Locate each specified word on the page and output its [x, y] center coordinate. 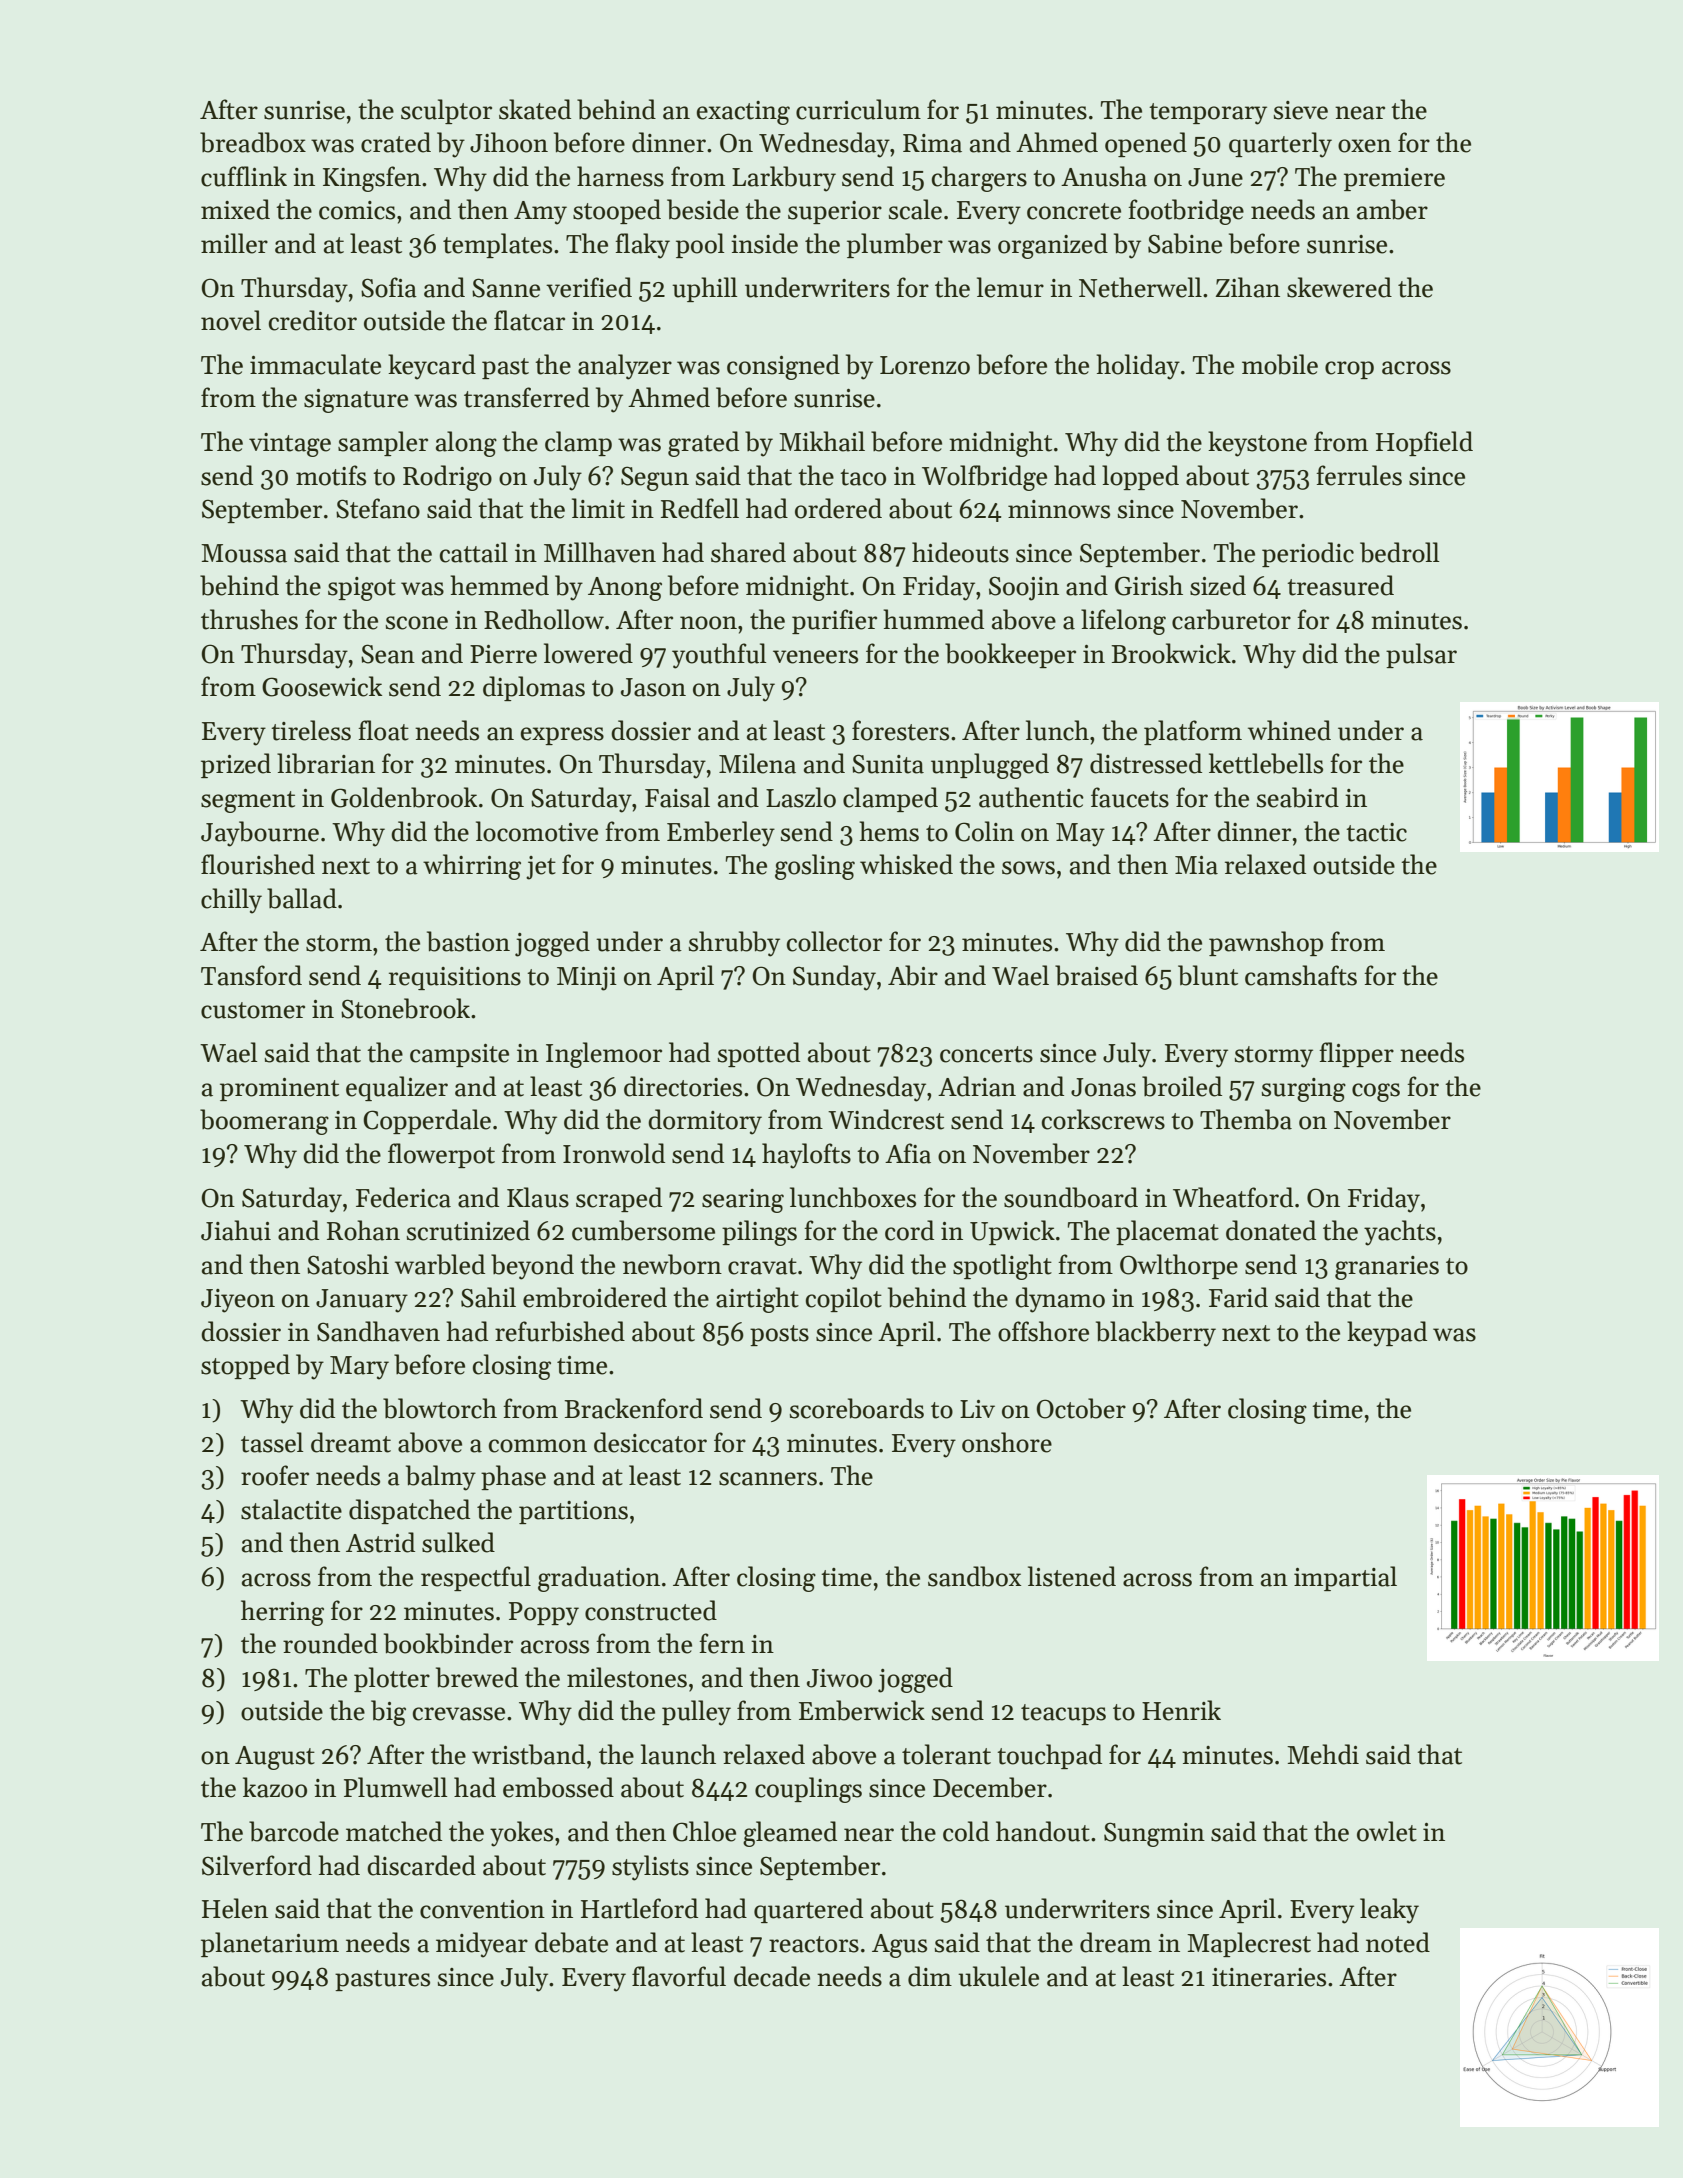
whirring [472, 867]
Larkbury [784, 179]
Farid [1238, 1297]
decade [772, 1976]
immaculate [315, 364]
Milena [757, 763]
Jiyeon [238, 1301]
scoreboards [857, 1408]
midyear [482, 1945]
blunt [1208, 975]
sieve [1301, 110]
